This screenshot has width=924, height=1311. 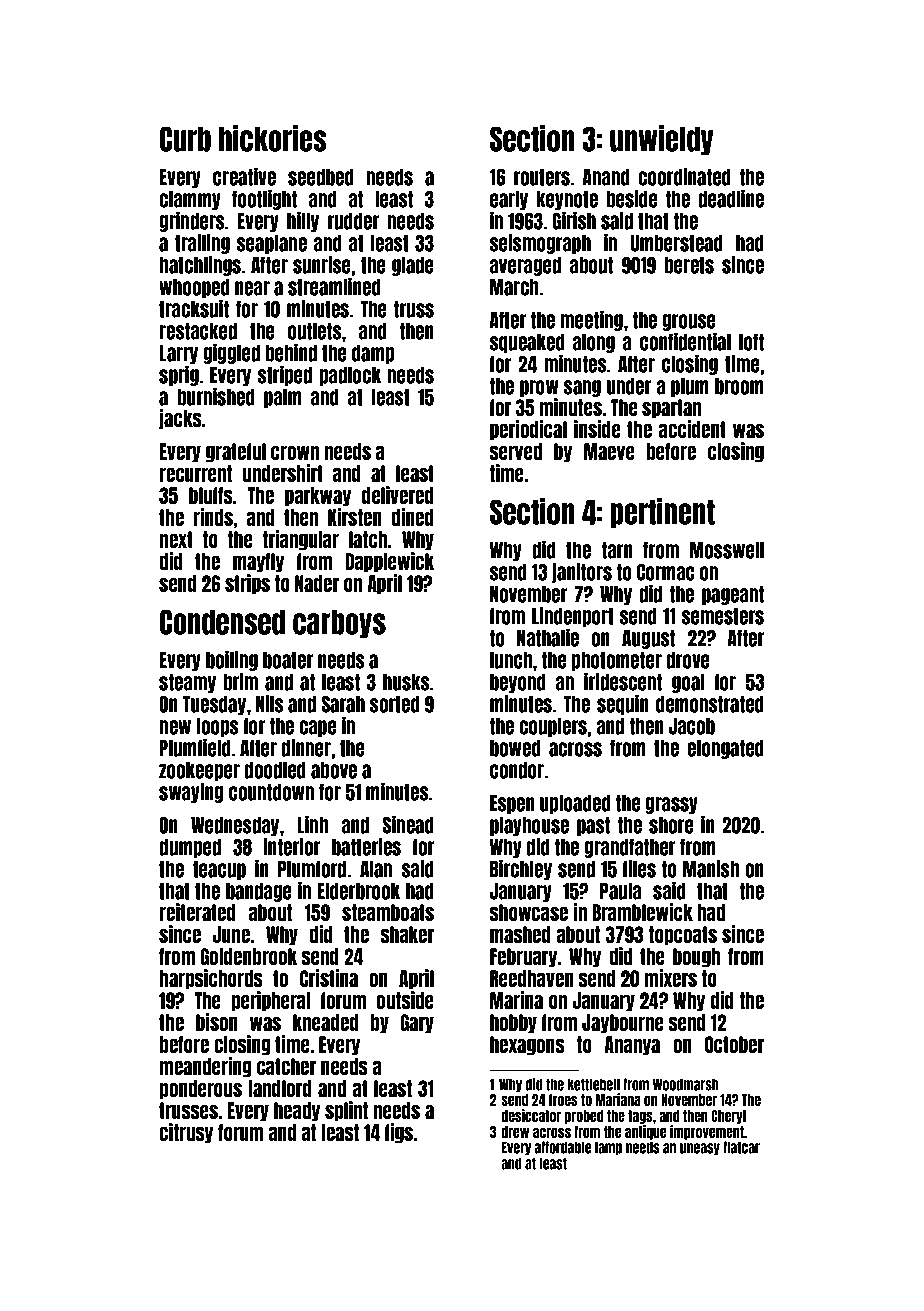 What do you see at coordinates (406, 682) in the screenshot?
I see `husks` at bounding box center [406, 682].
